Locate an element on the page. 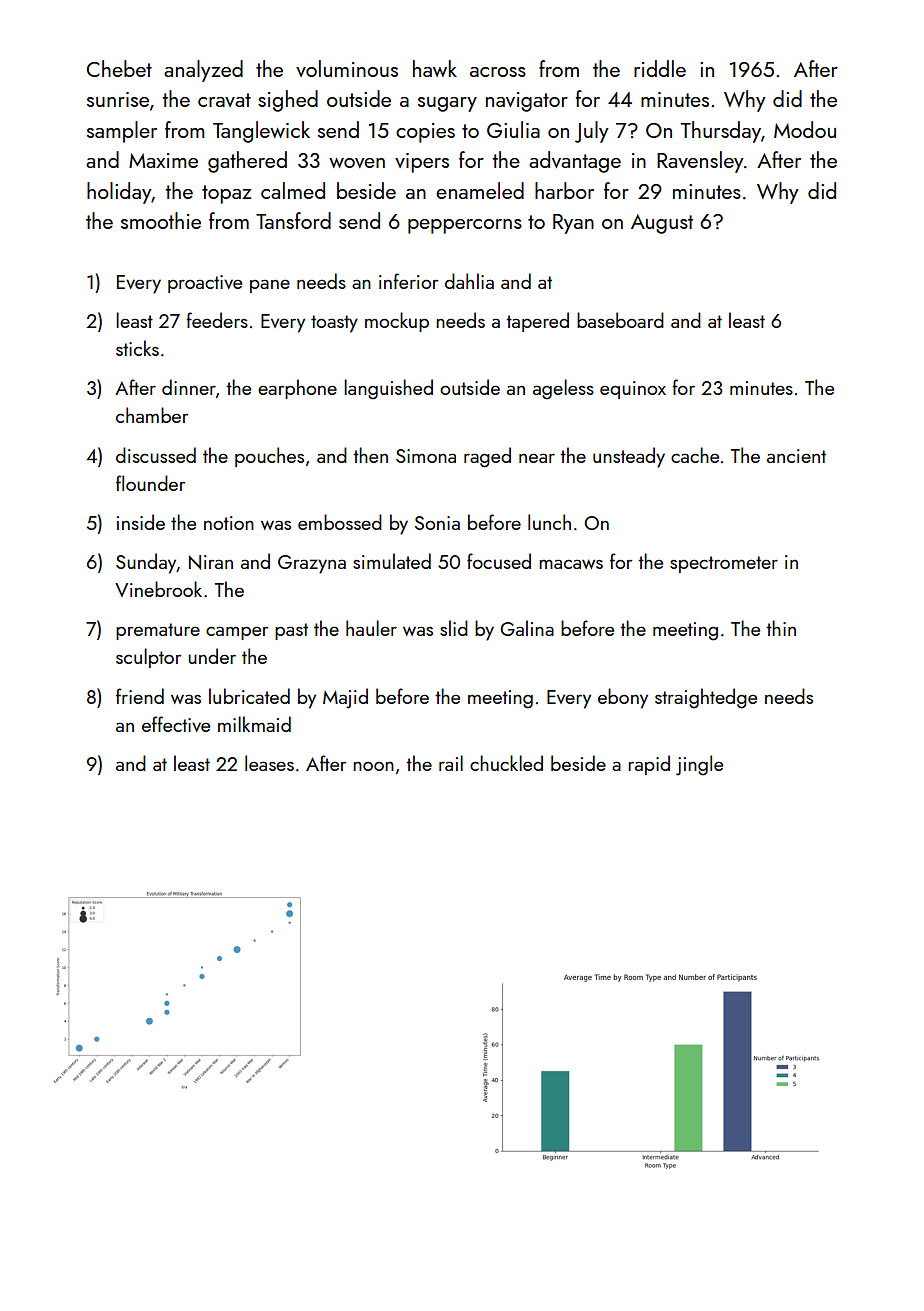 The width and height of the document is (924, 1311). equinox is located at coordinates (633, 390).
